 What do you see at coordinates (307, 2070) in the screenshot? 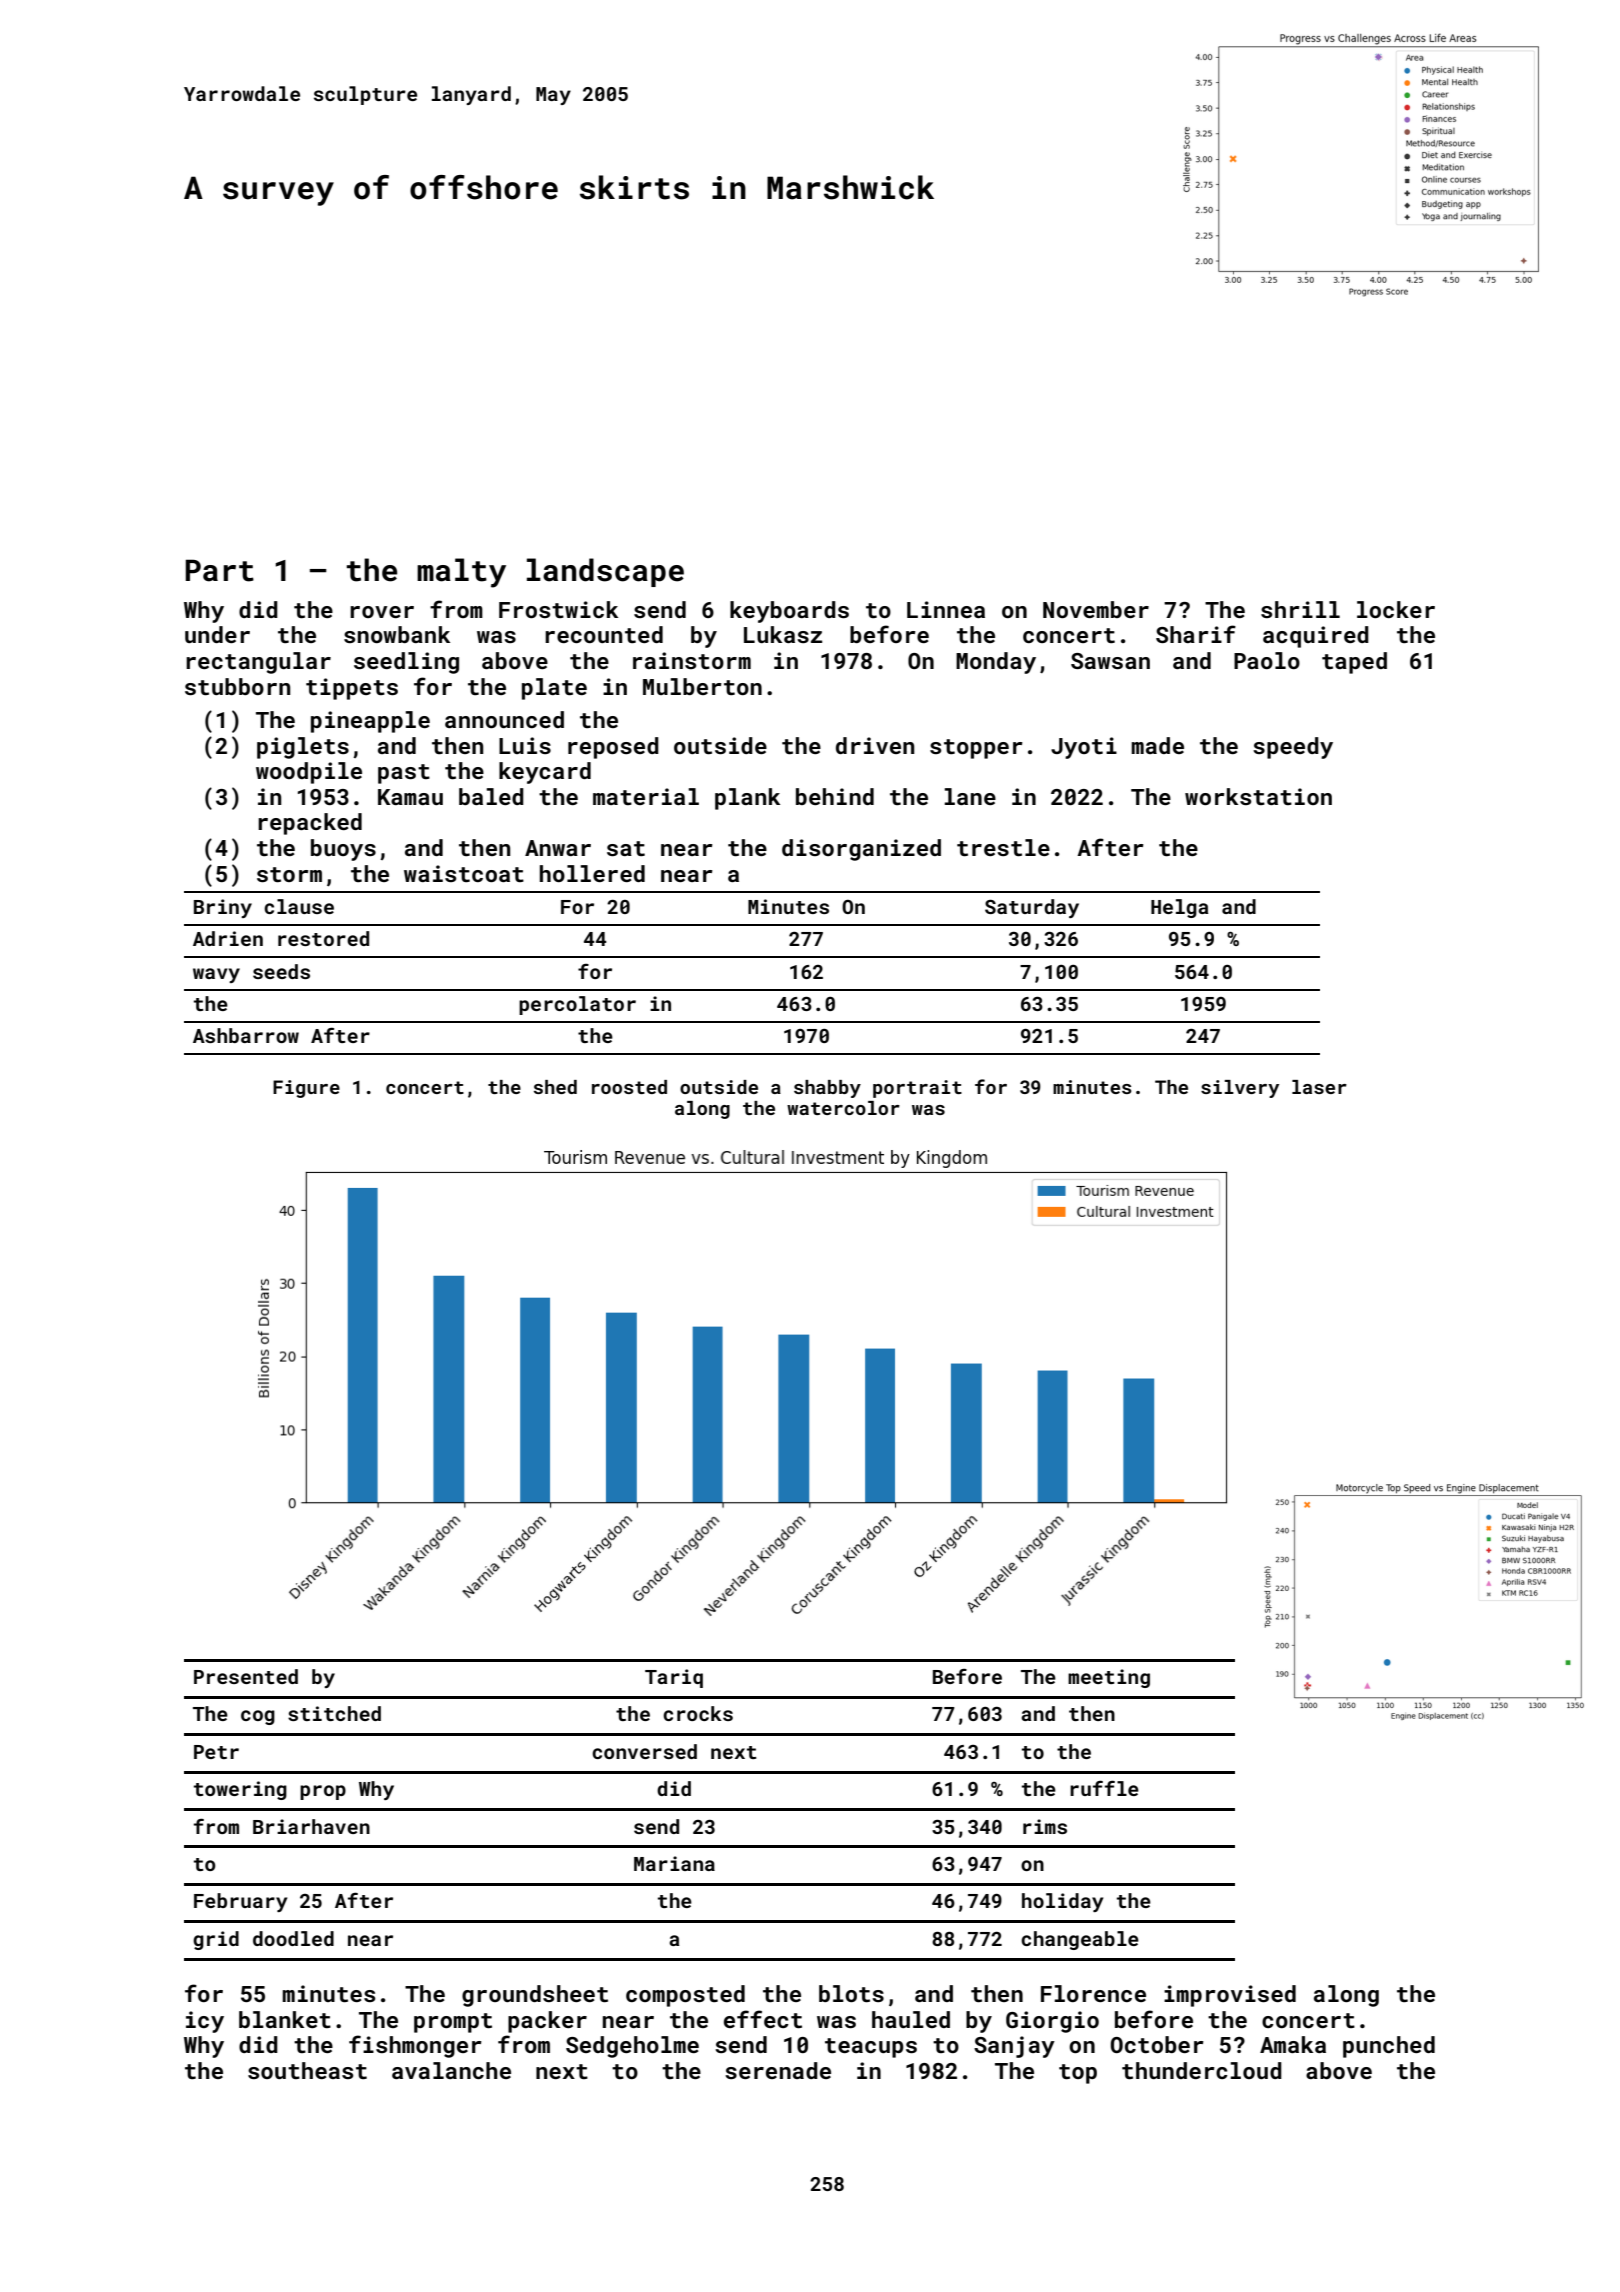
I see `southeast` at bounding box center [307, 2070].
